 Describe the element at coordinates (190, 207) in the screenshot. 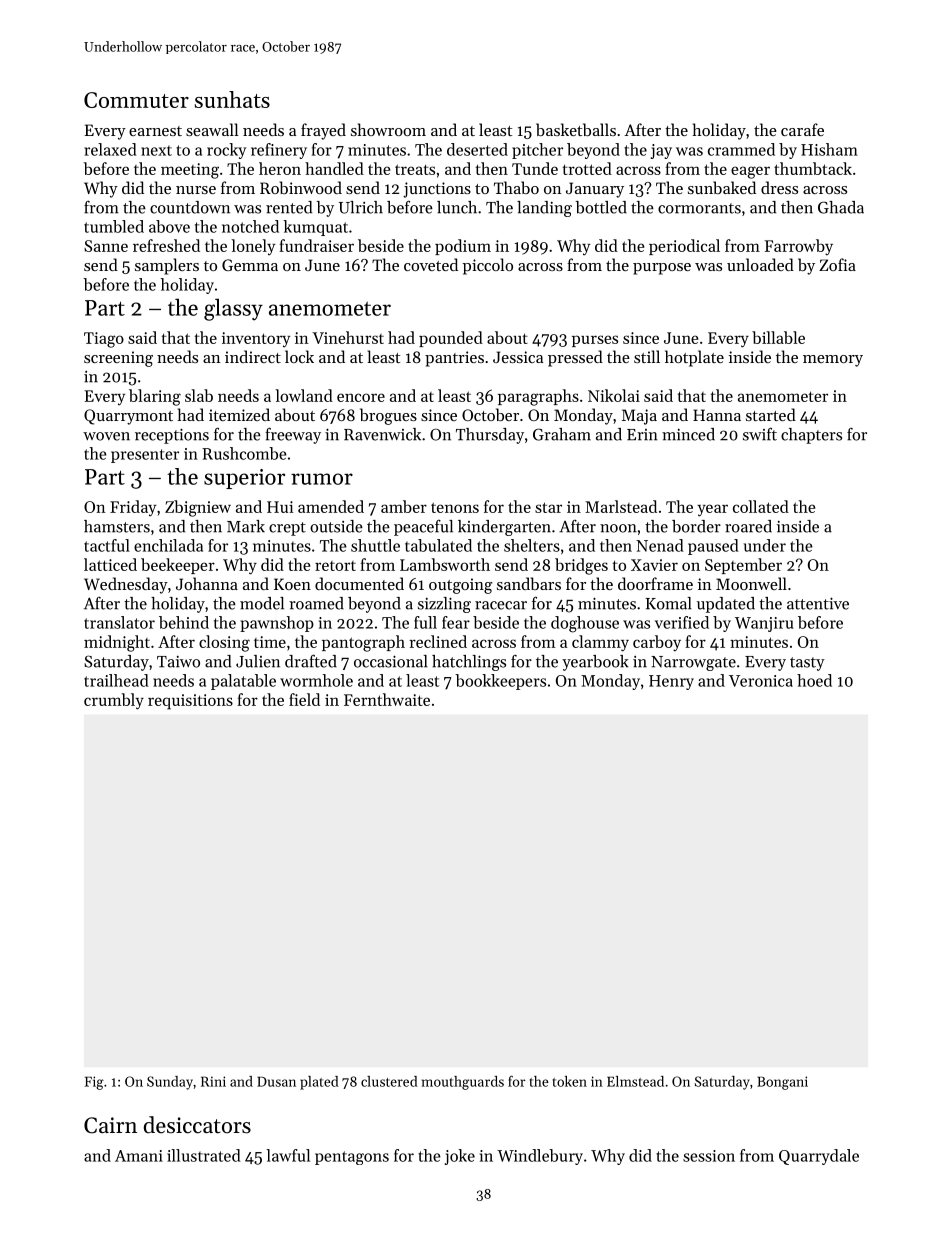

I see `countdown` at that location.
